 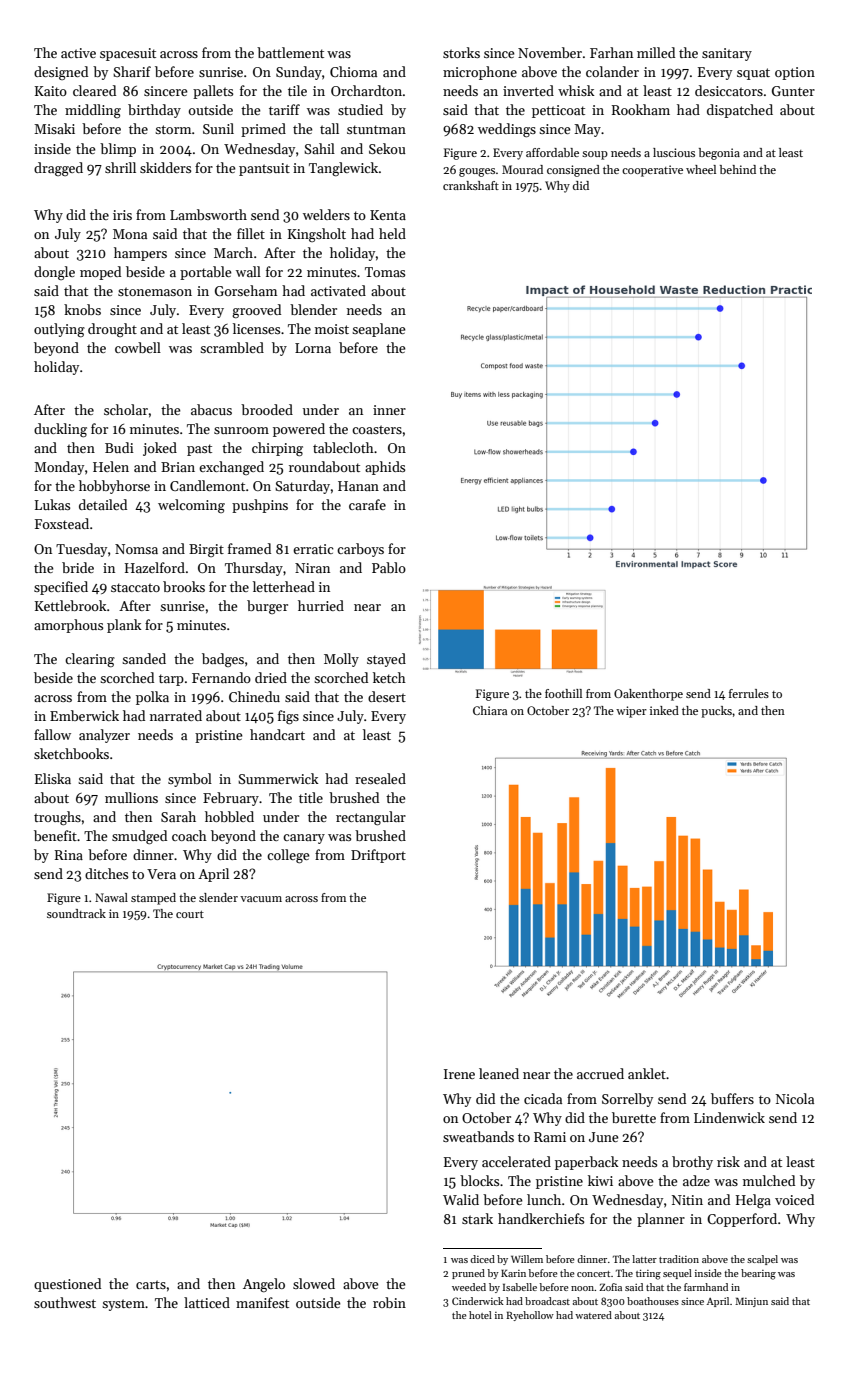 What do you see at coordinates (653, 1301) in the screenshot?
I see `boathouses` at bounding box center [653, 1301].
